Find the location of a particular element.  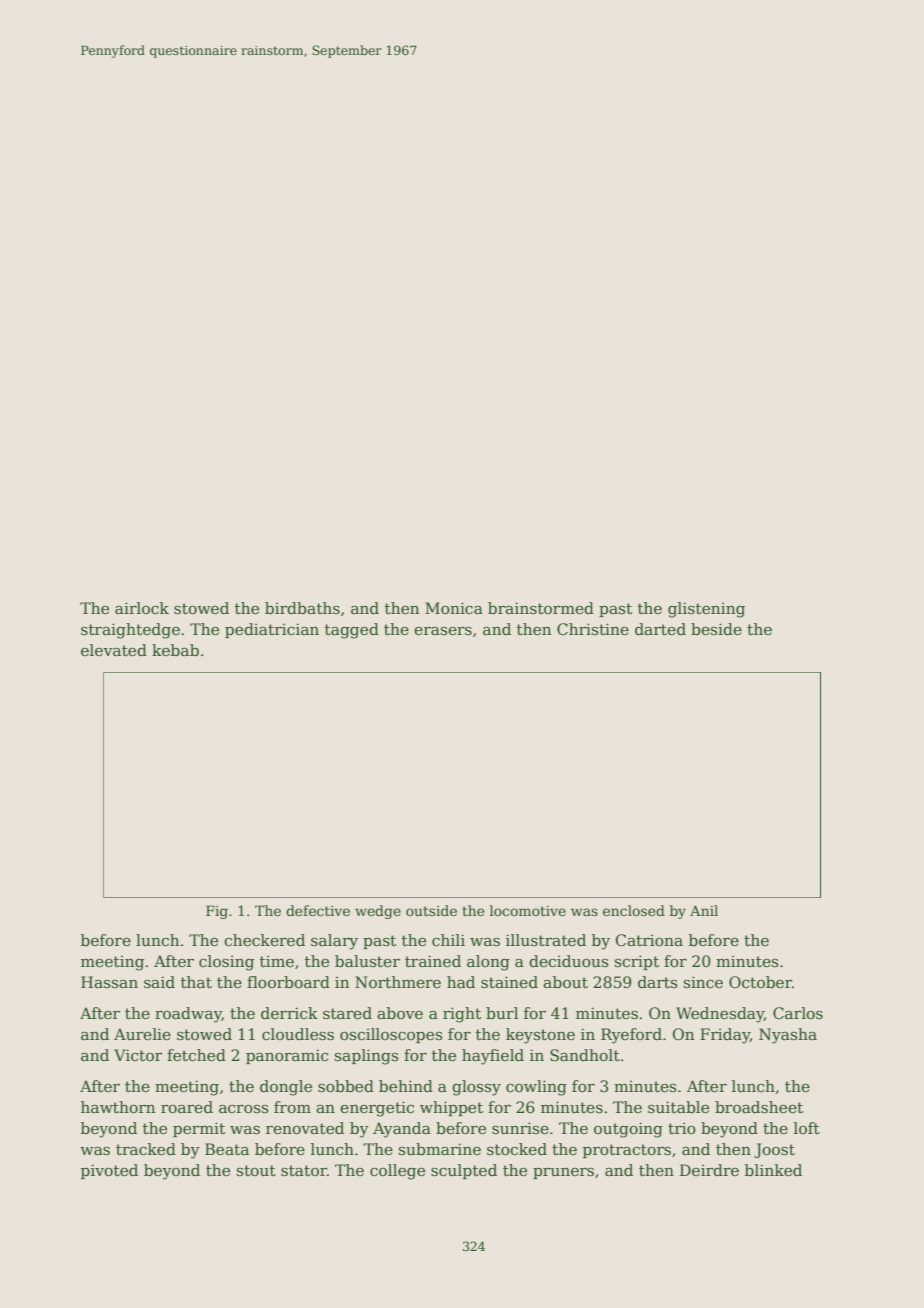

defective is located at coordinates (318, 910).
